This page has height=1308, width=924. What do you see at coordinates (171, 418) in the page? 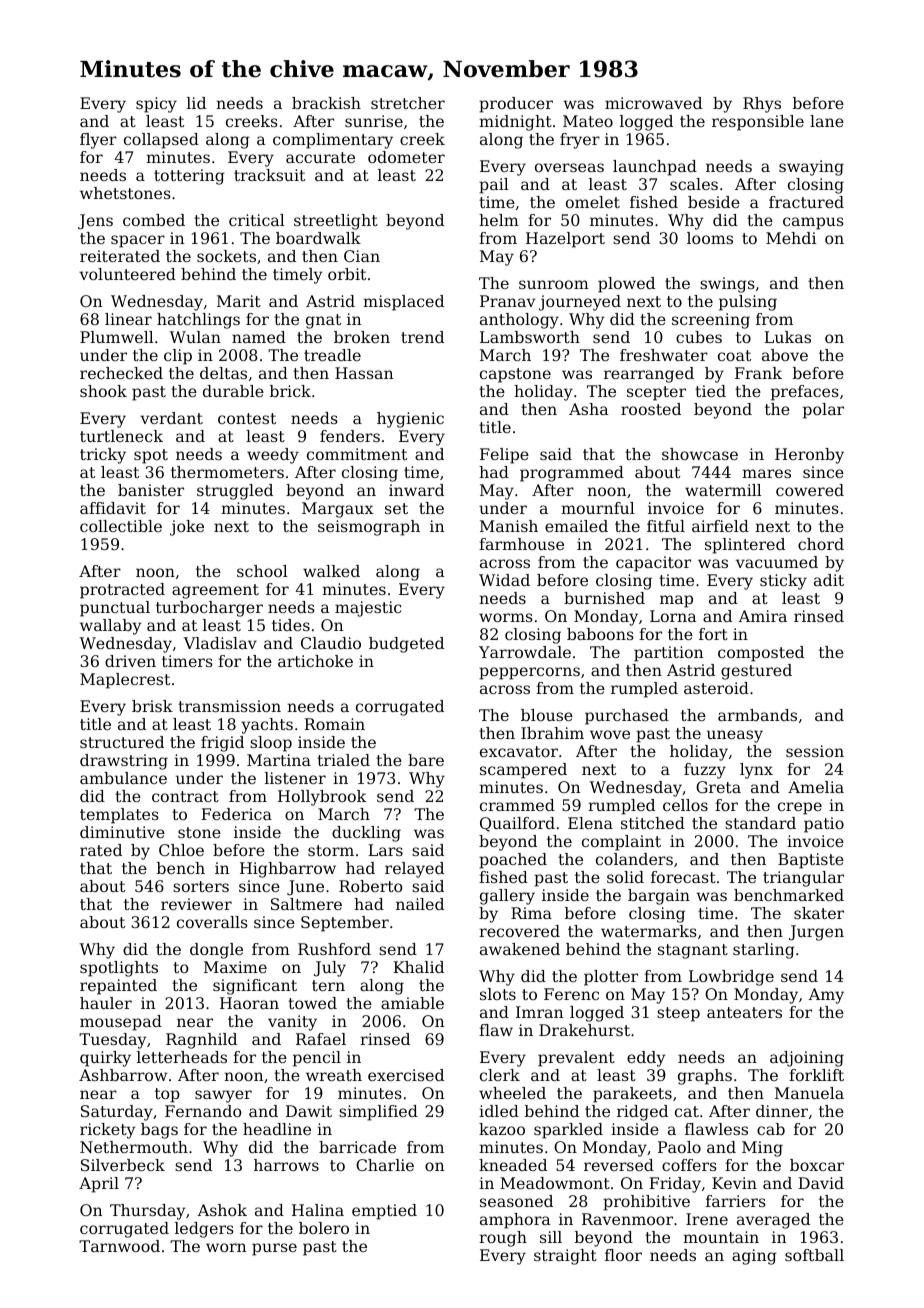
I see `verdant` at bounding box center [171, 418].
